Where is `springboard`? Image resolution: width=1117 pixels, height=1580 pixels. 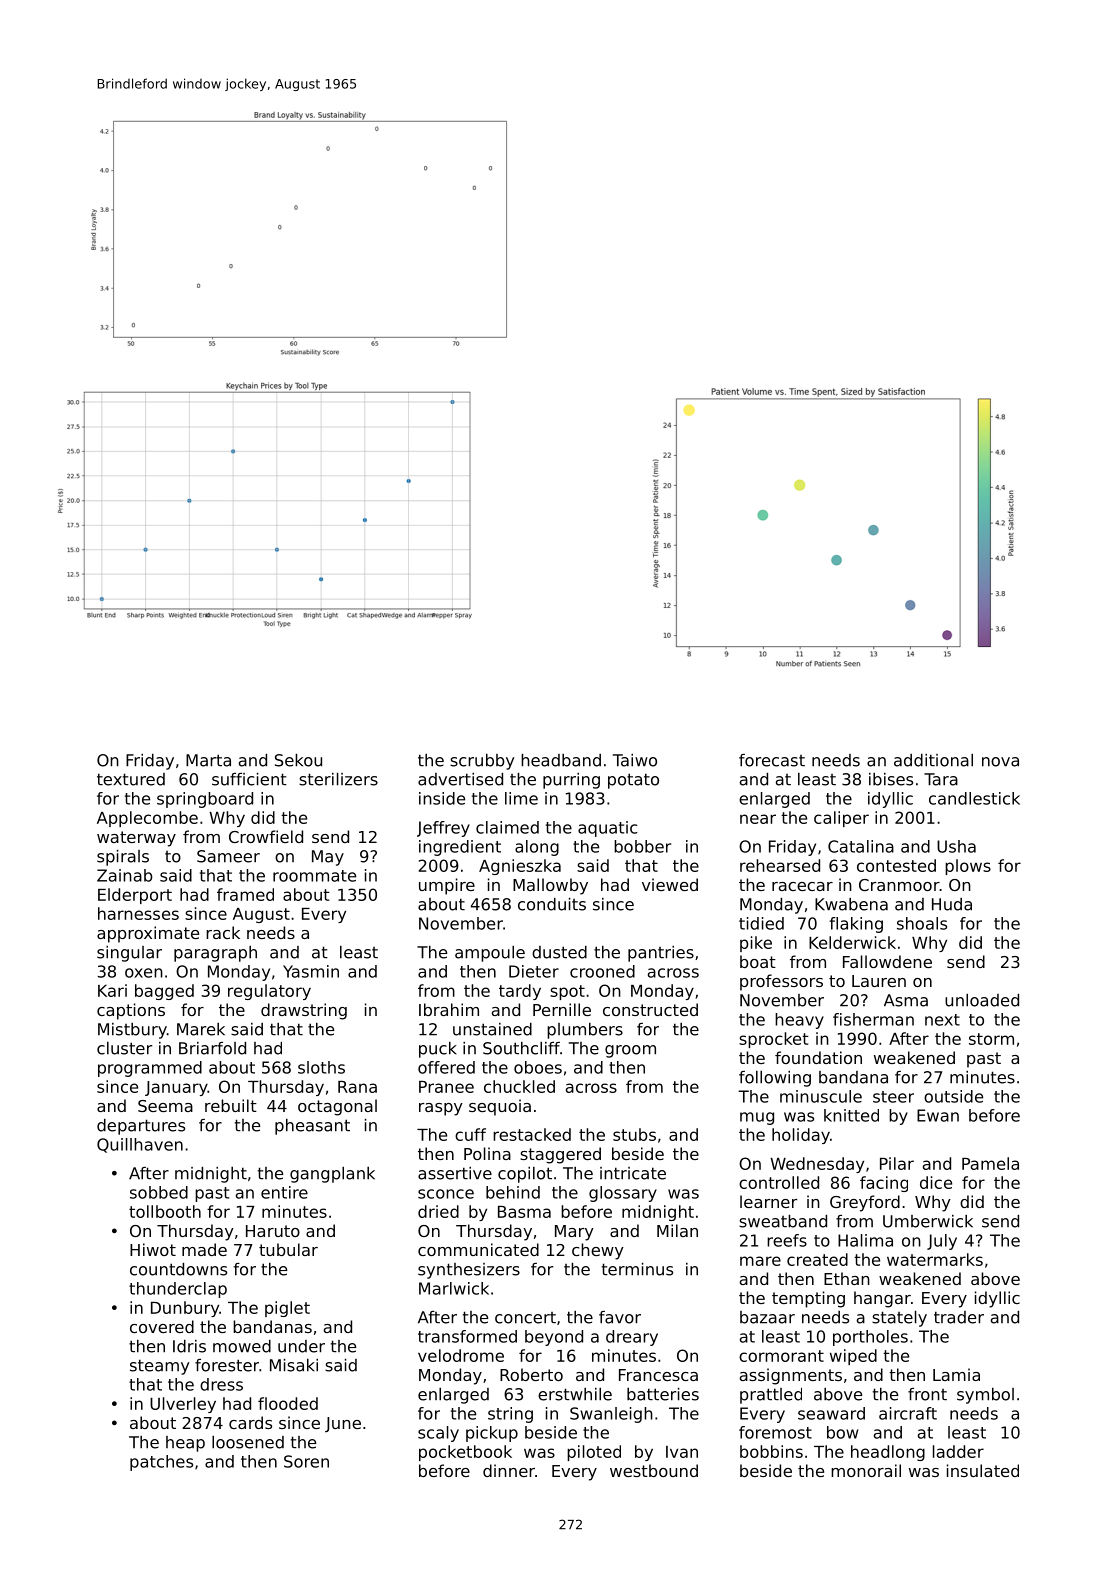 springboard is located at coordinates (205, 800).
